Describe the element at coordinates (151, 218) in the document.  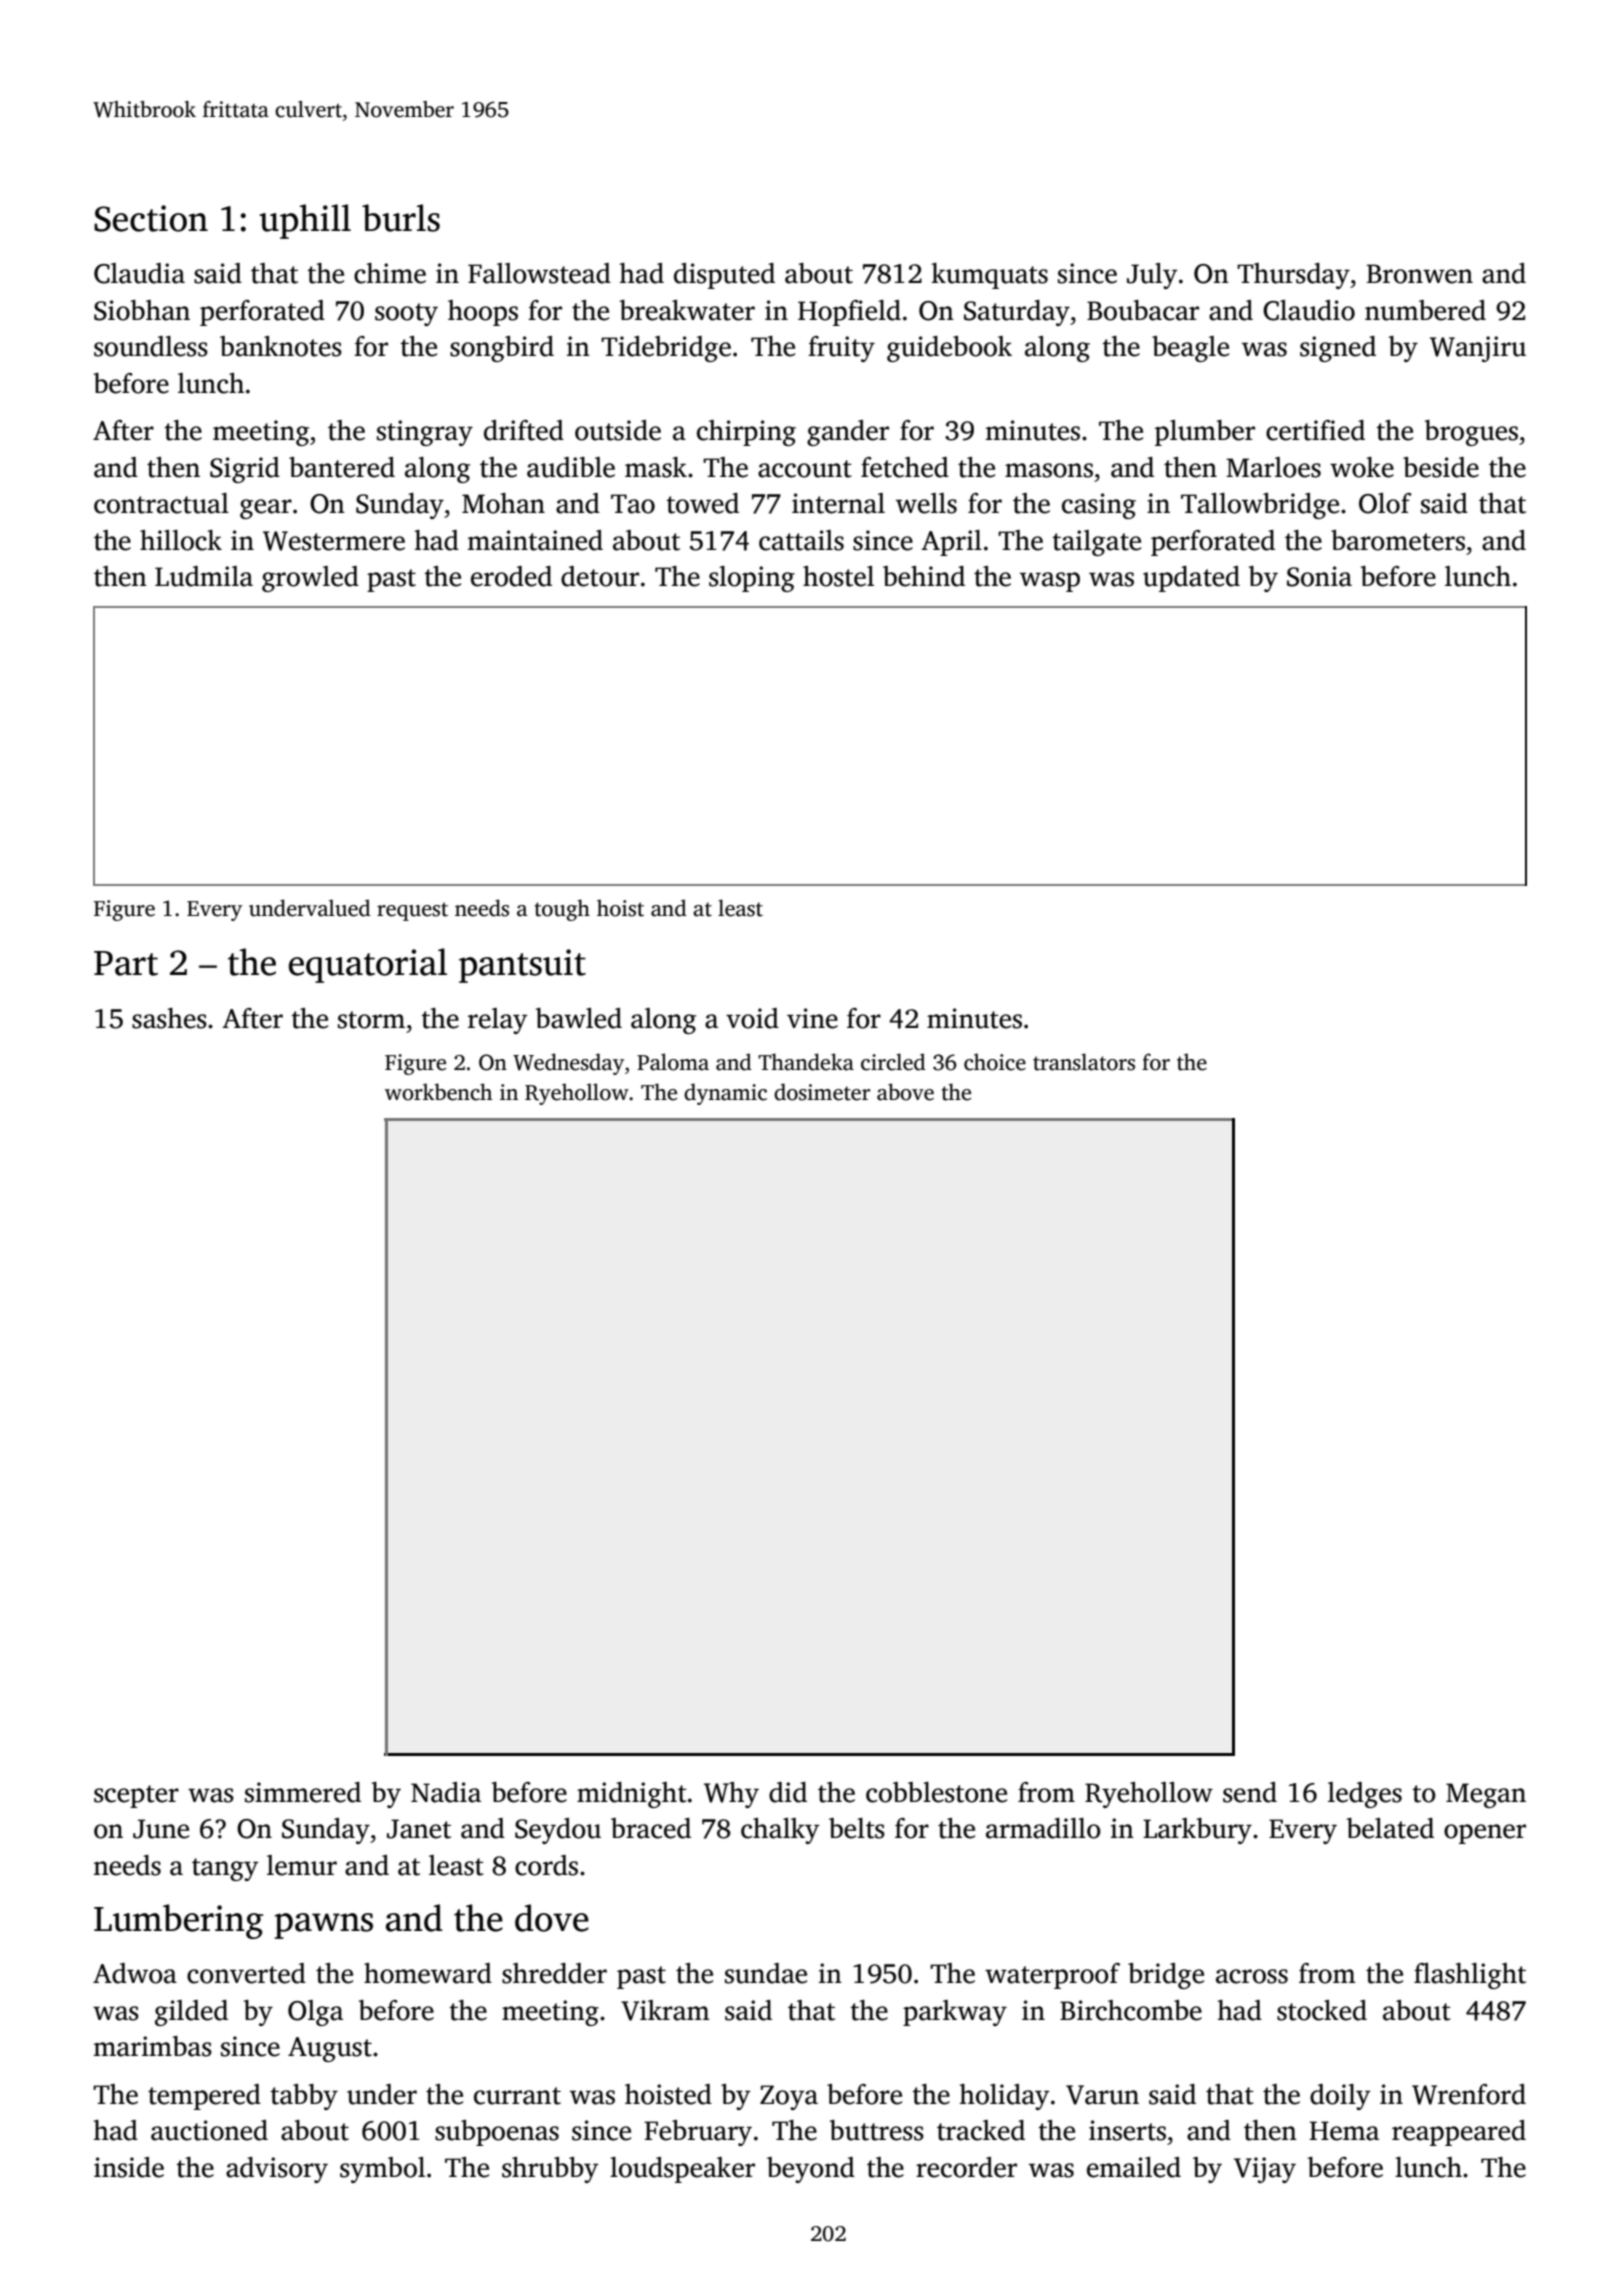
I see `Section` at that location.
